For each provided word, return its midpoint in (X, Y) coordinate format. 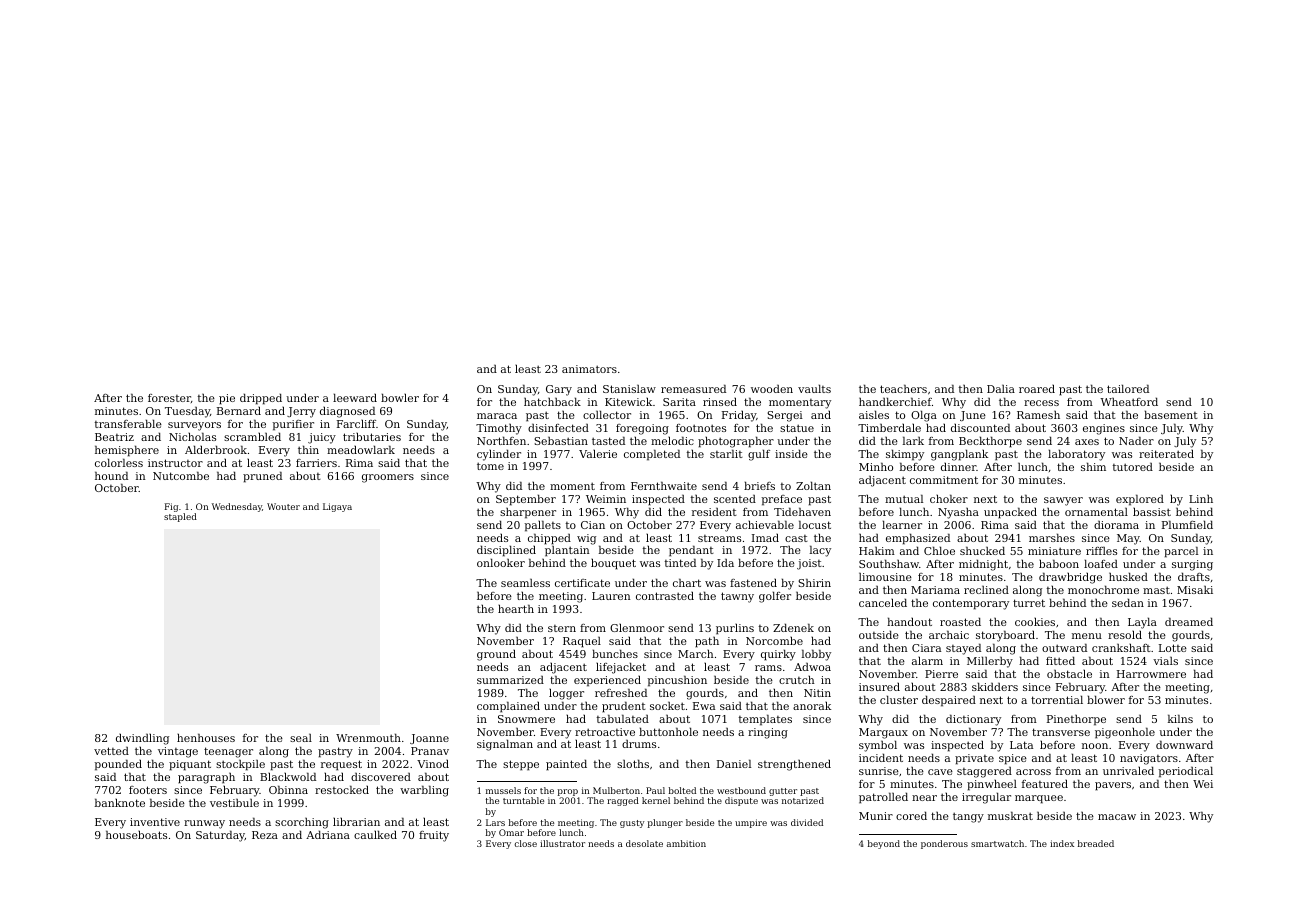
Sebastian (561, 440)
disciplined (506, 551)
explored (1140, 500)
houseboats (136, 834)
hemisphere (127, 451)
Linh (1201, 498)
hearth (516, 608)
